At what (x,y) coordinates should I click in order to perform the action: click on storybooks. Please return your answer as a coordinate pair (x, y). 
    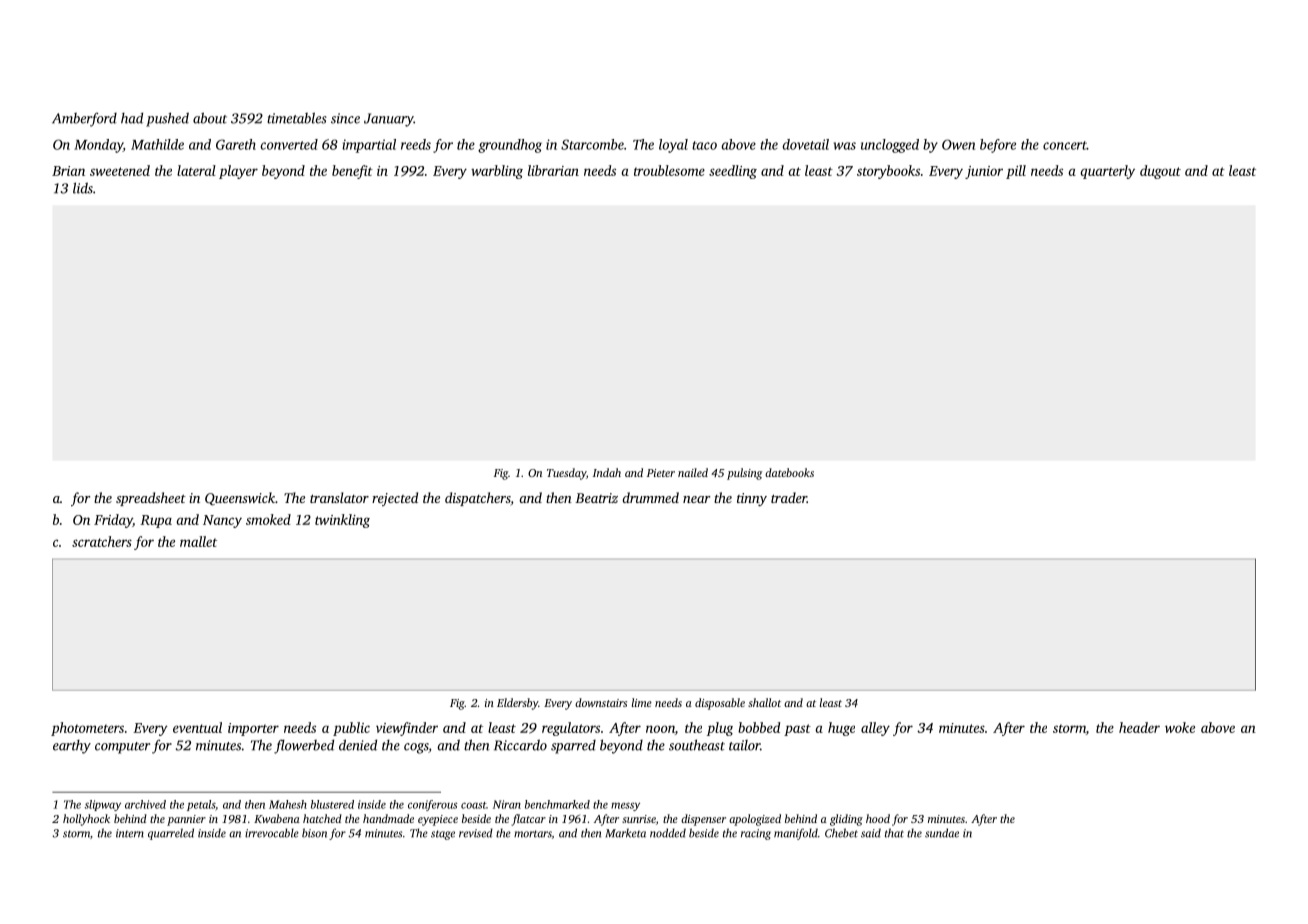
    Looking at the image, I should click on (888, 172).
